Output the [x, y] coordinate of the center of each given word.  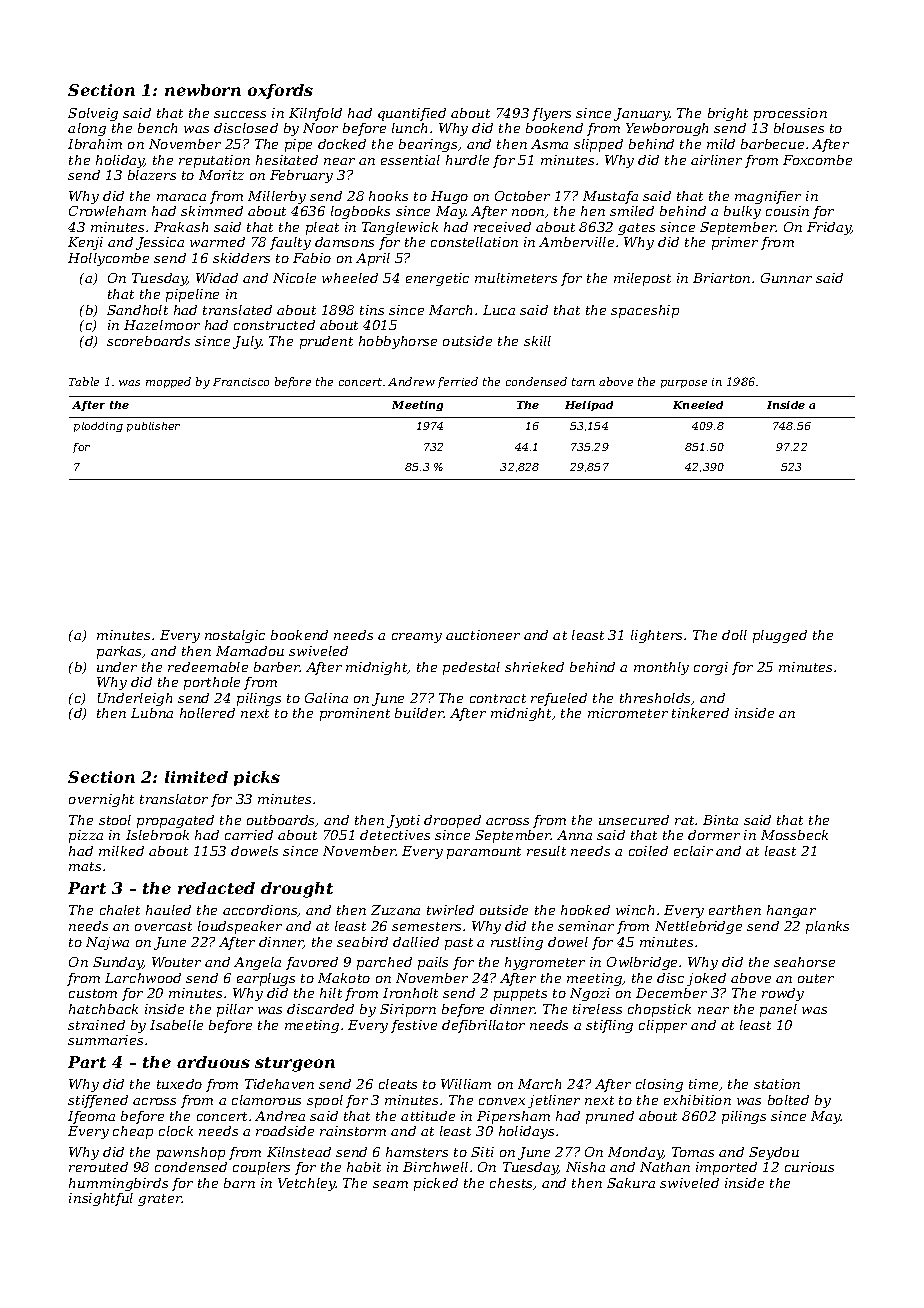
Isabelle [176, 1025]
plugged [780, 636]
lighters [656, 636]
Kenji [85, 243]
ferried [458, 382]
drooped [452, 821]
